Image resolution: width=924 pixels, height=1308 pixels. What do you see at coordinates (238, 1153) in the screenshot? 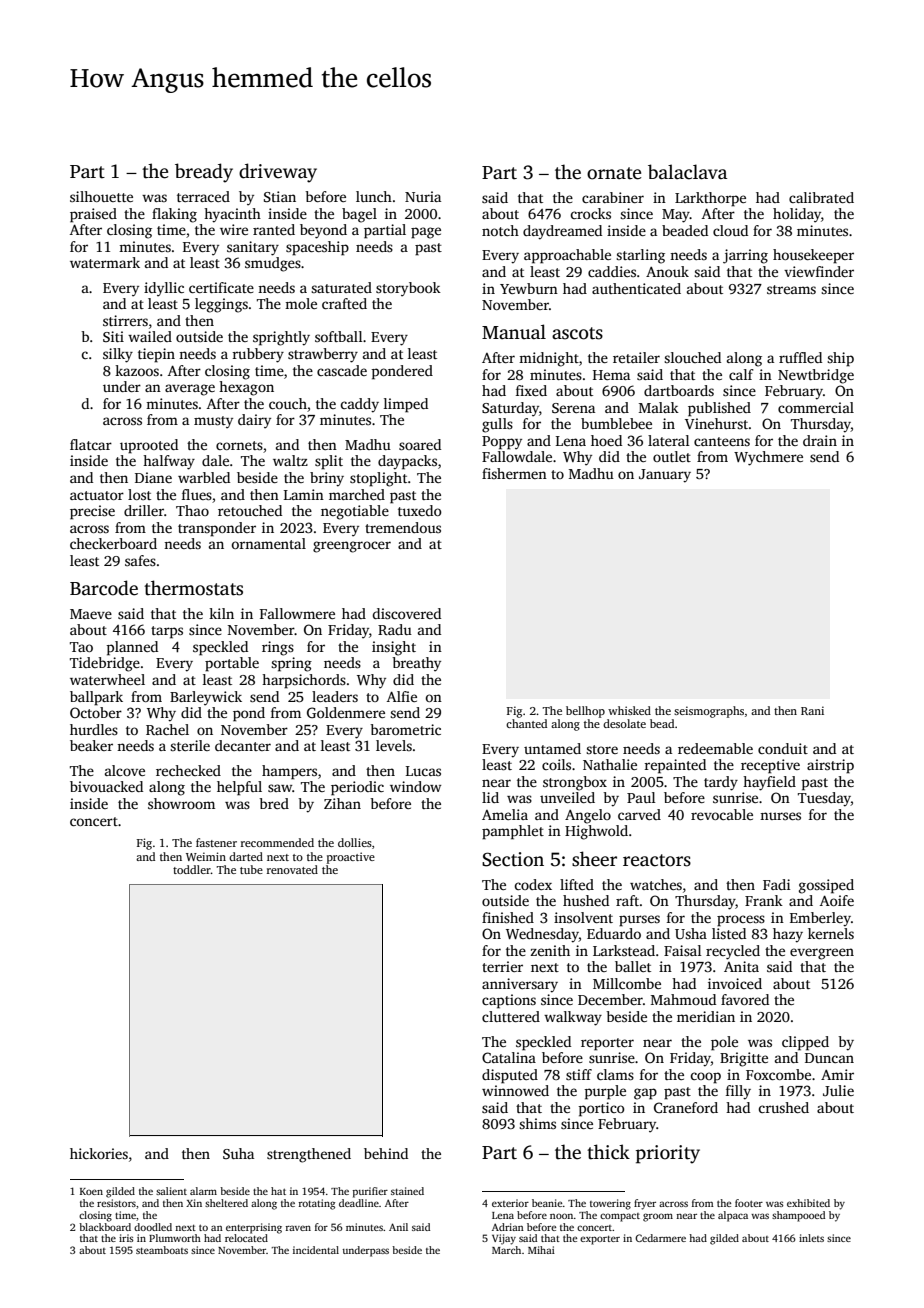
I see `Suha` at bounding box center [238, 1153].
